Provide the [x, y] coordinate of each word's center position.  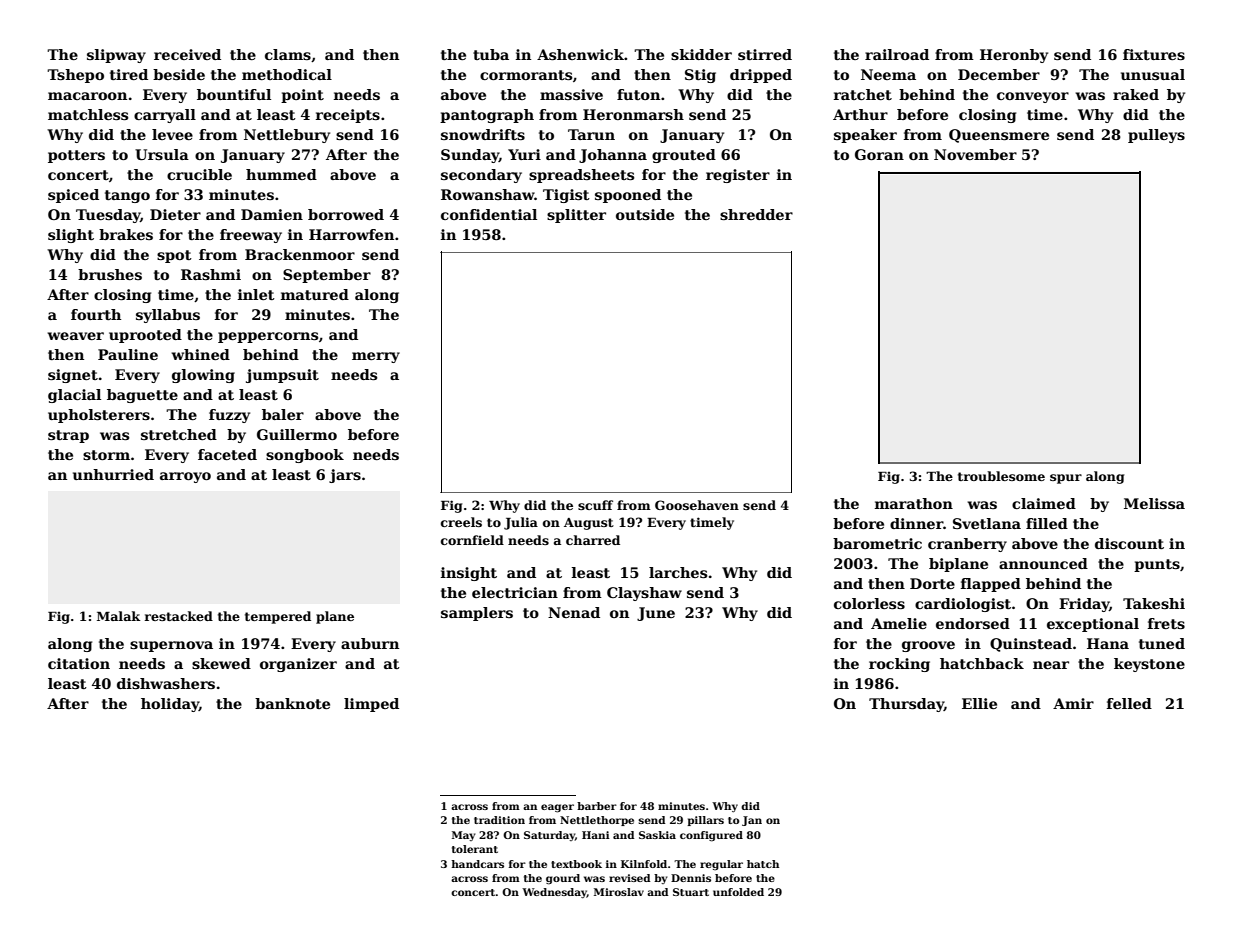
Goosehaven [697, 505]
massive [571, 94]
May [464, 836]
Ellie [979, 703]
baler [283, 414]
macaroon [87, 96]
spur [1066, 479]
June [656, 614]
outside [645, 214]
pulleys [1156, 136]
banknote [292, 703]
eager [557, 808]
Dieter [175, 214]
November [975, 154]
